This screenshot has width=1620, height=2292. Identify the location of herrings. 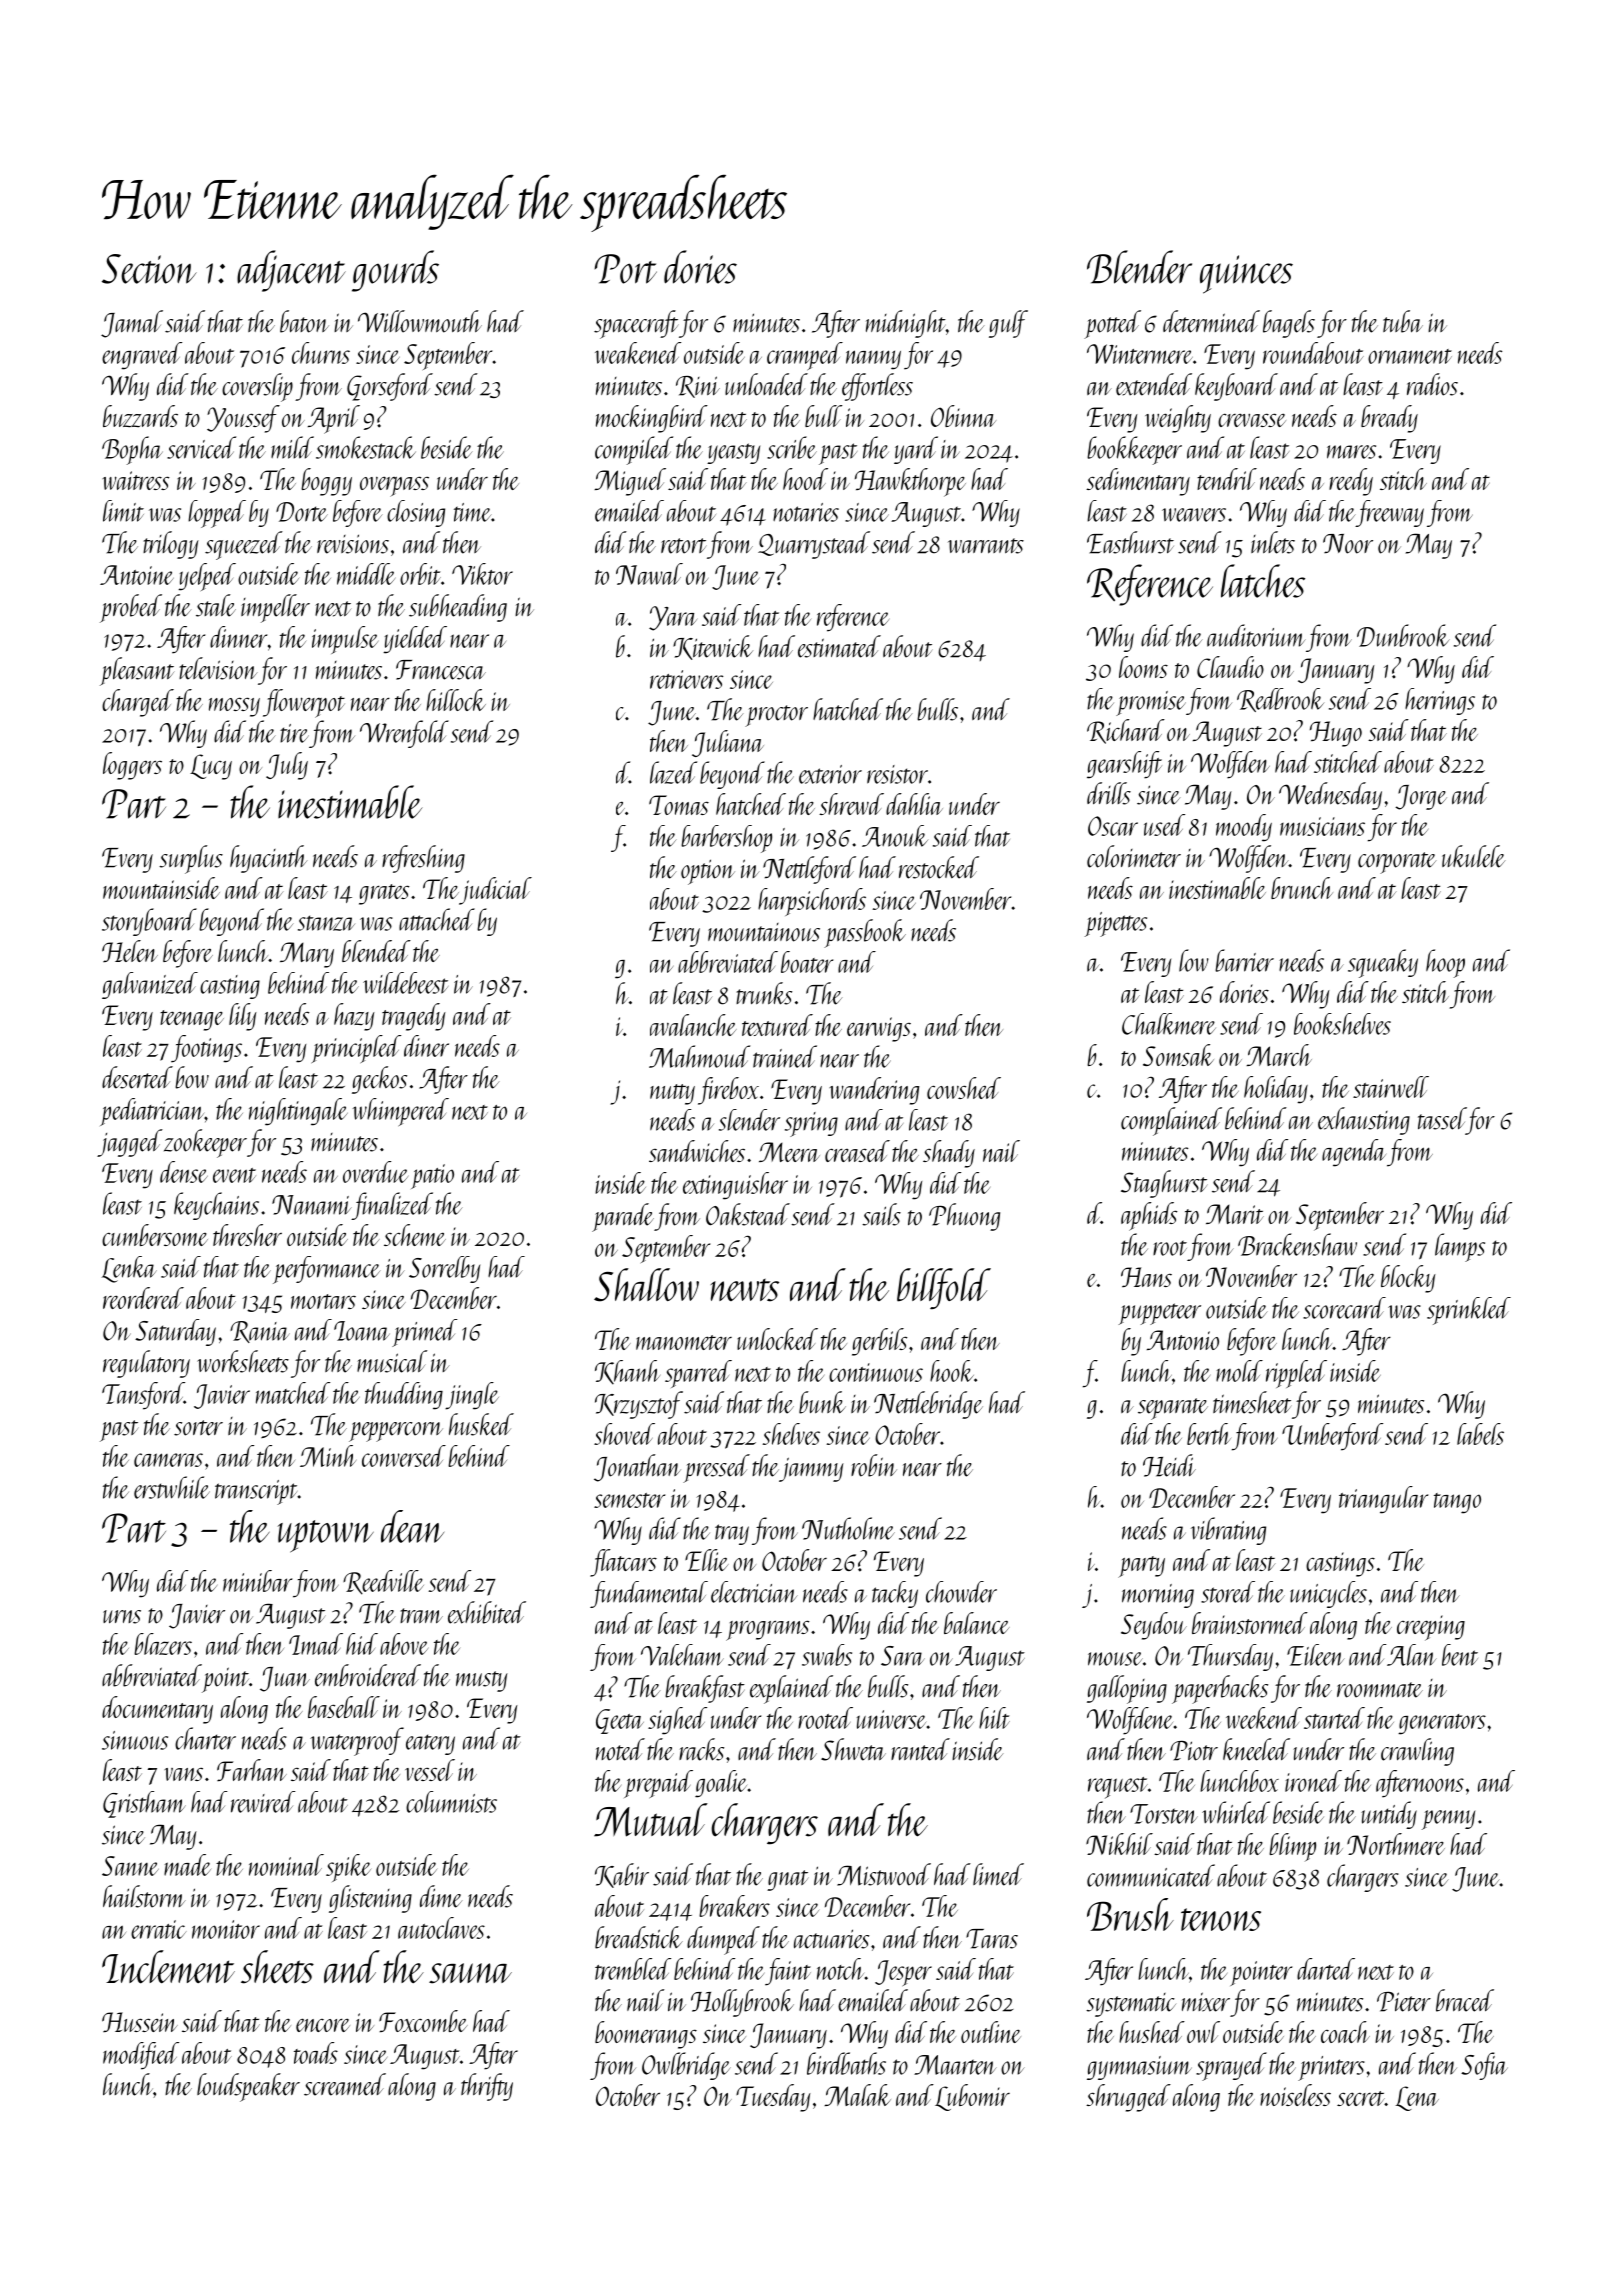
(1440, 701).
